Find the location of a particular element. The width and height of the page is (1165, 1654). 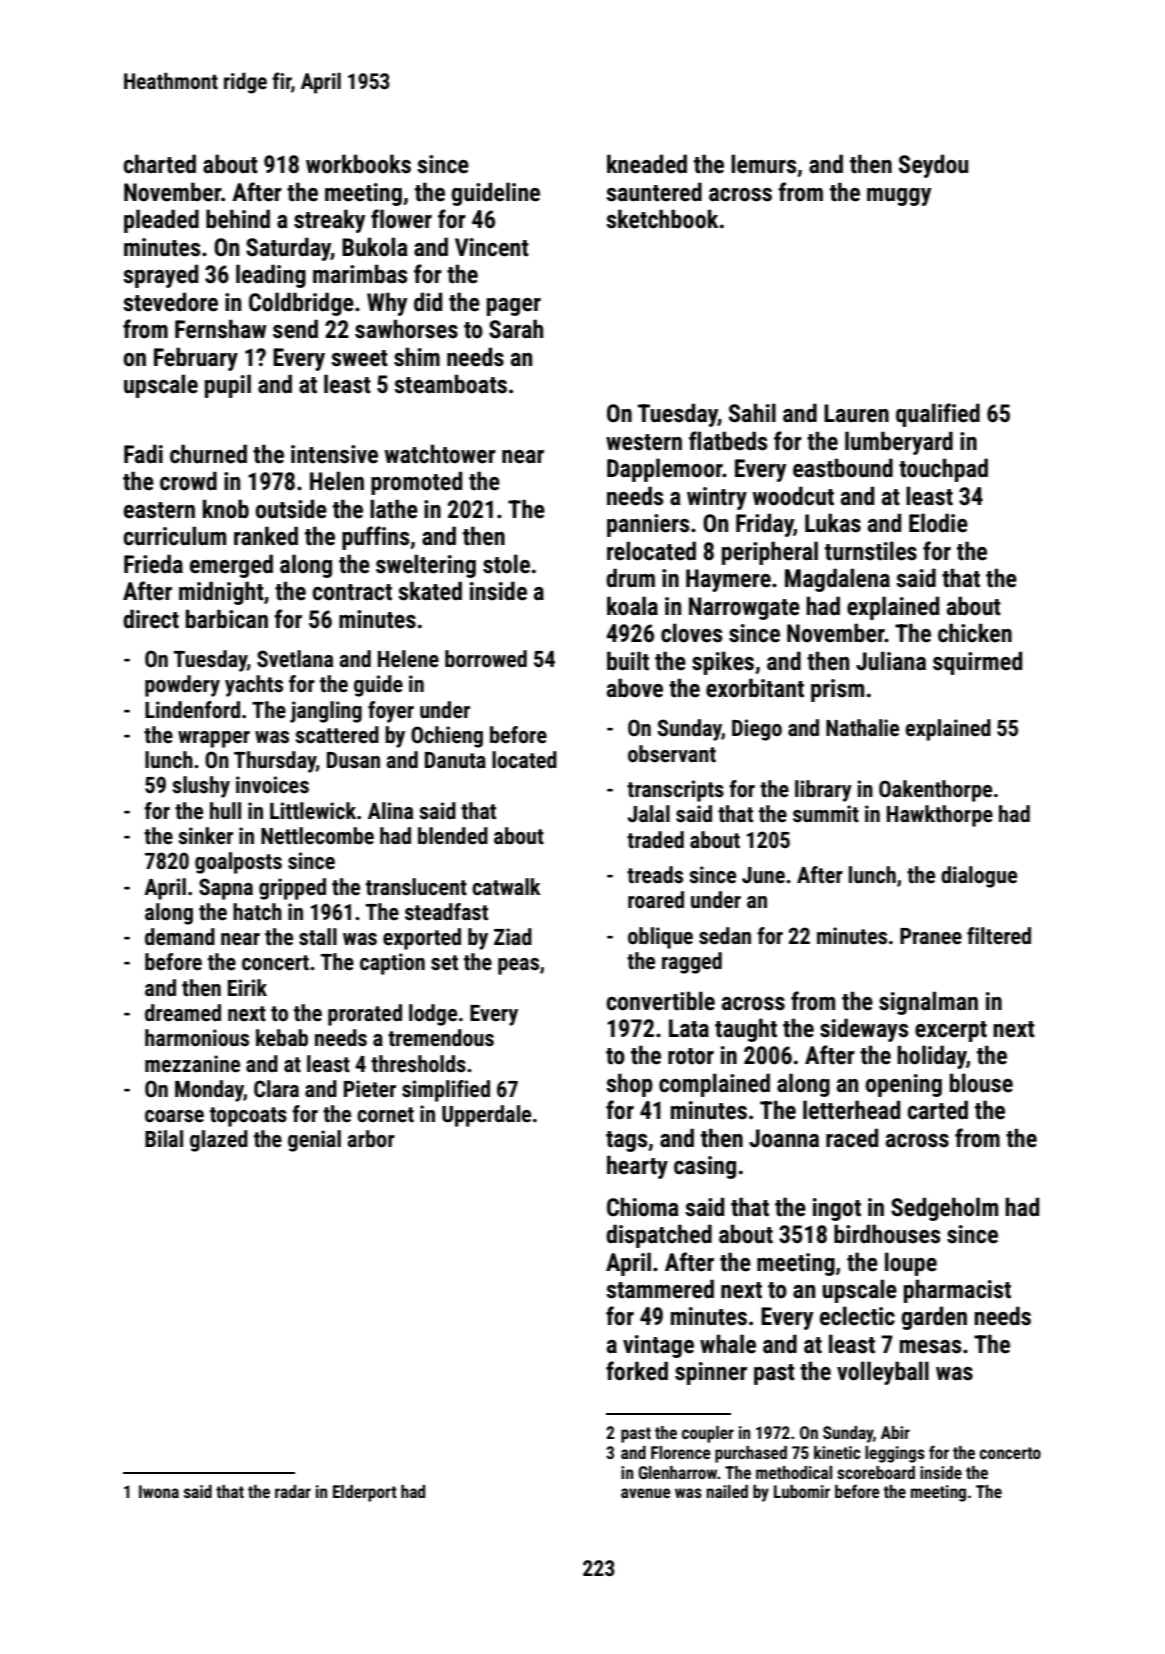

arbor is located at coordinates (371, 1139).
